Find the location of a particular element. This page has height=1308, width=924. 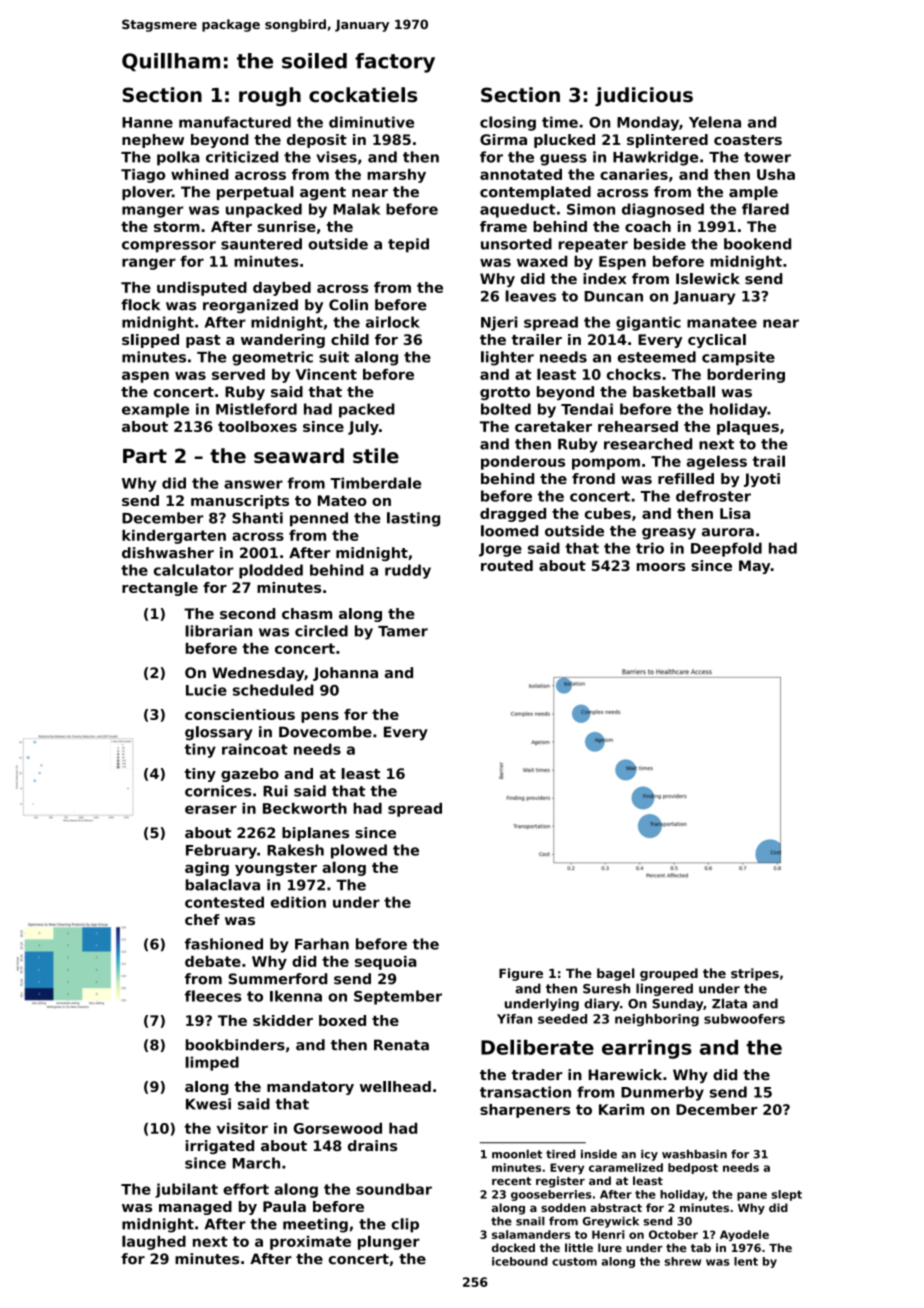

diminutive is located at coordinates (371, 122).
